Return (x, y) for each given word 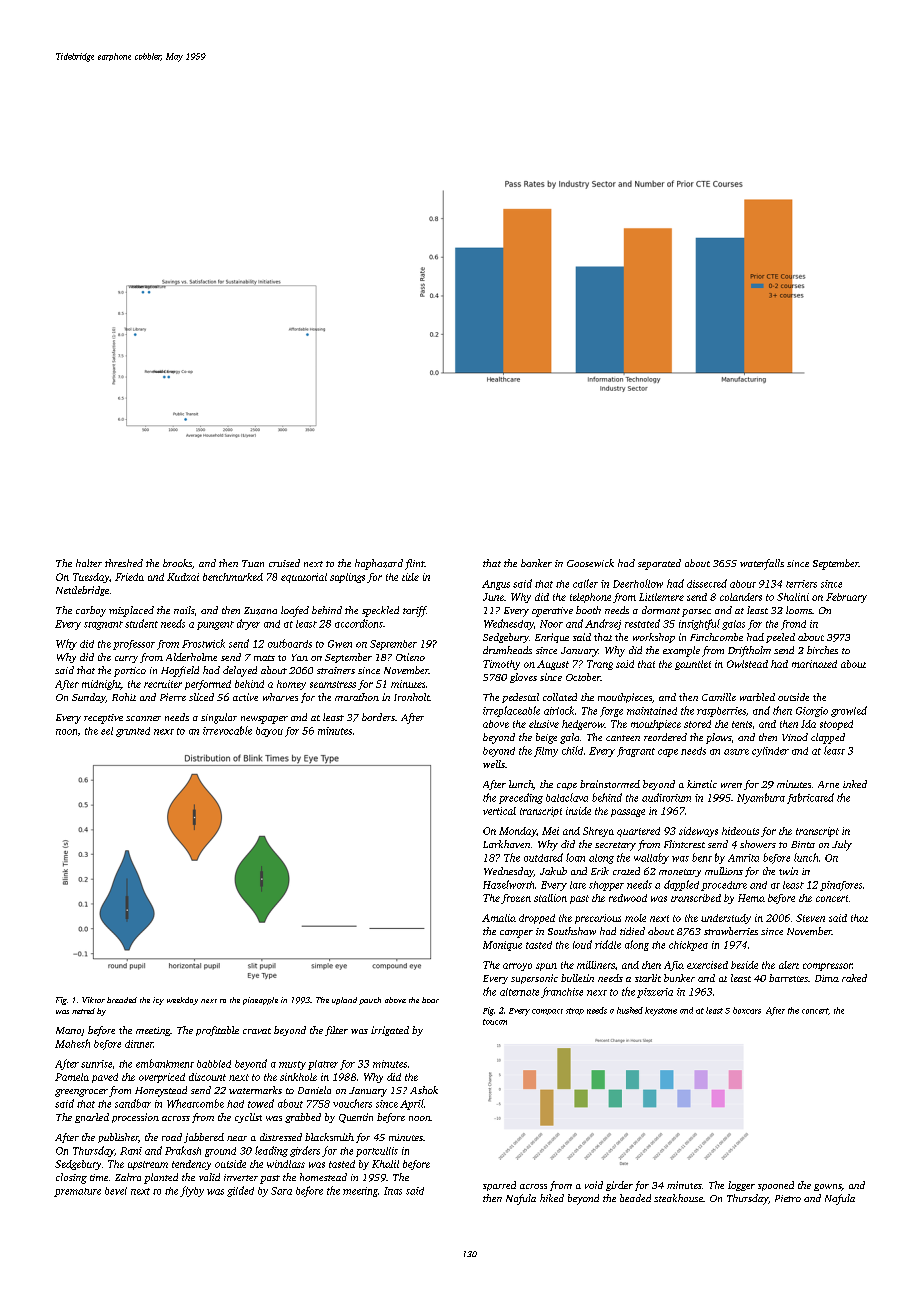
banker (536, 563)
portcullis (377, 1152)
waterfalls (762, 564)
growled (849, 711)
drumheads (507, 650)
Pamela (72, 1077)
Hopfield (180, 671)
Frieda (129, 577)
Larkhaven (506, 844)
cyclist (248, 1118)
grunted (133, 732)
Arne (828, 784)
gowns (828, 1187)
